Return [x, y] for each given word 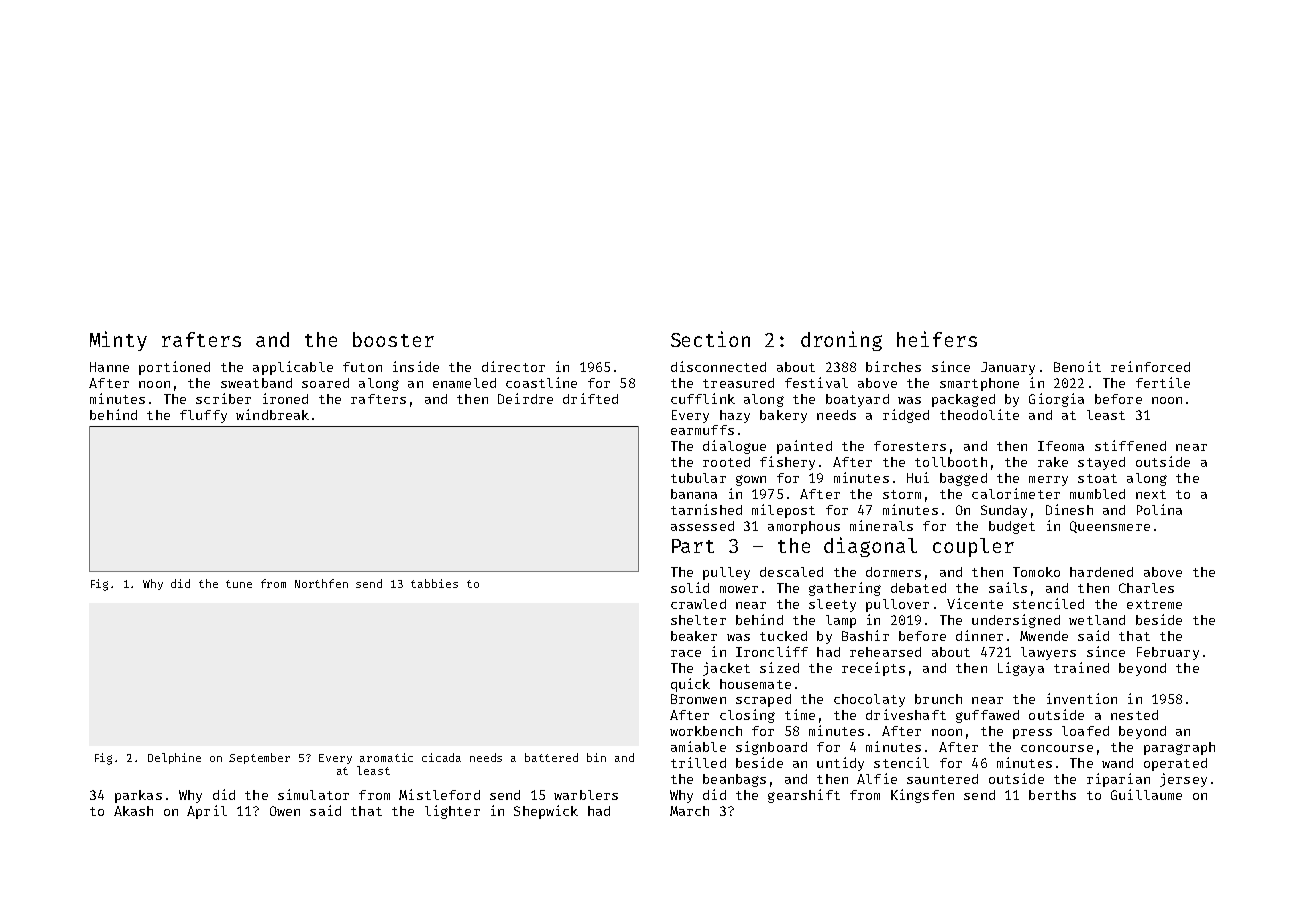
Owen [285, 811]
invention [1082, 698]
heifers [937, 339]
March [689, 811]
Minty [118, 341]
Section [710, 339]
